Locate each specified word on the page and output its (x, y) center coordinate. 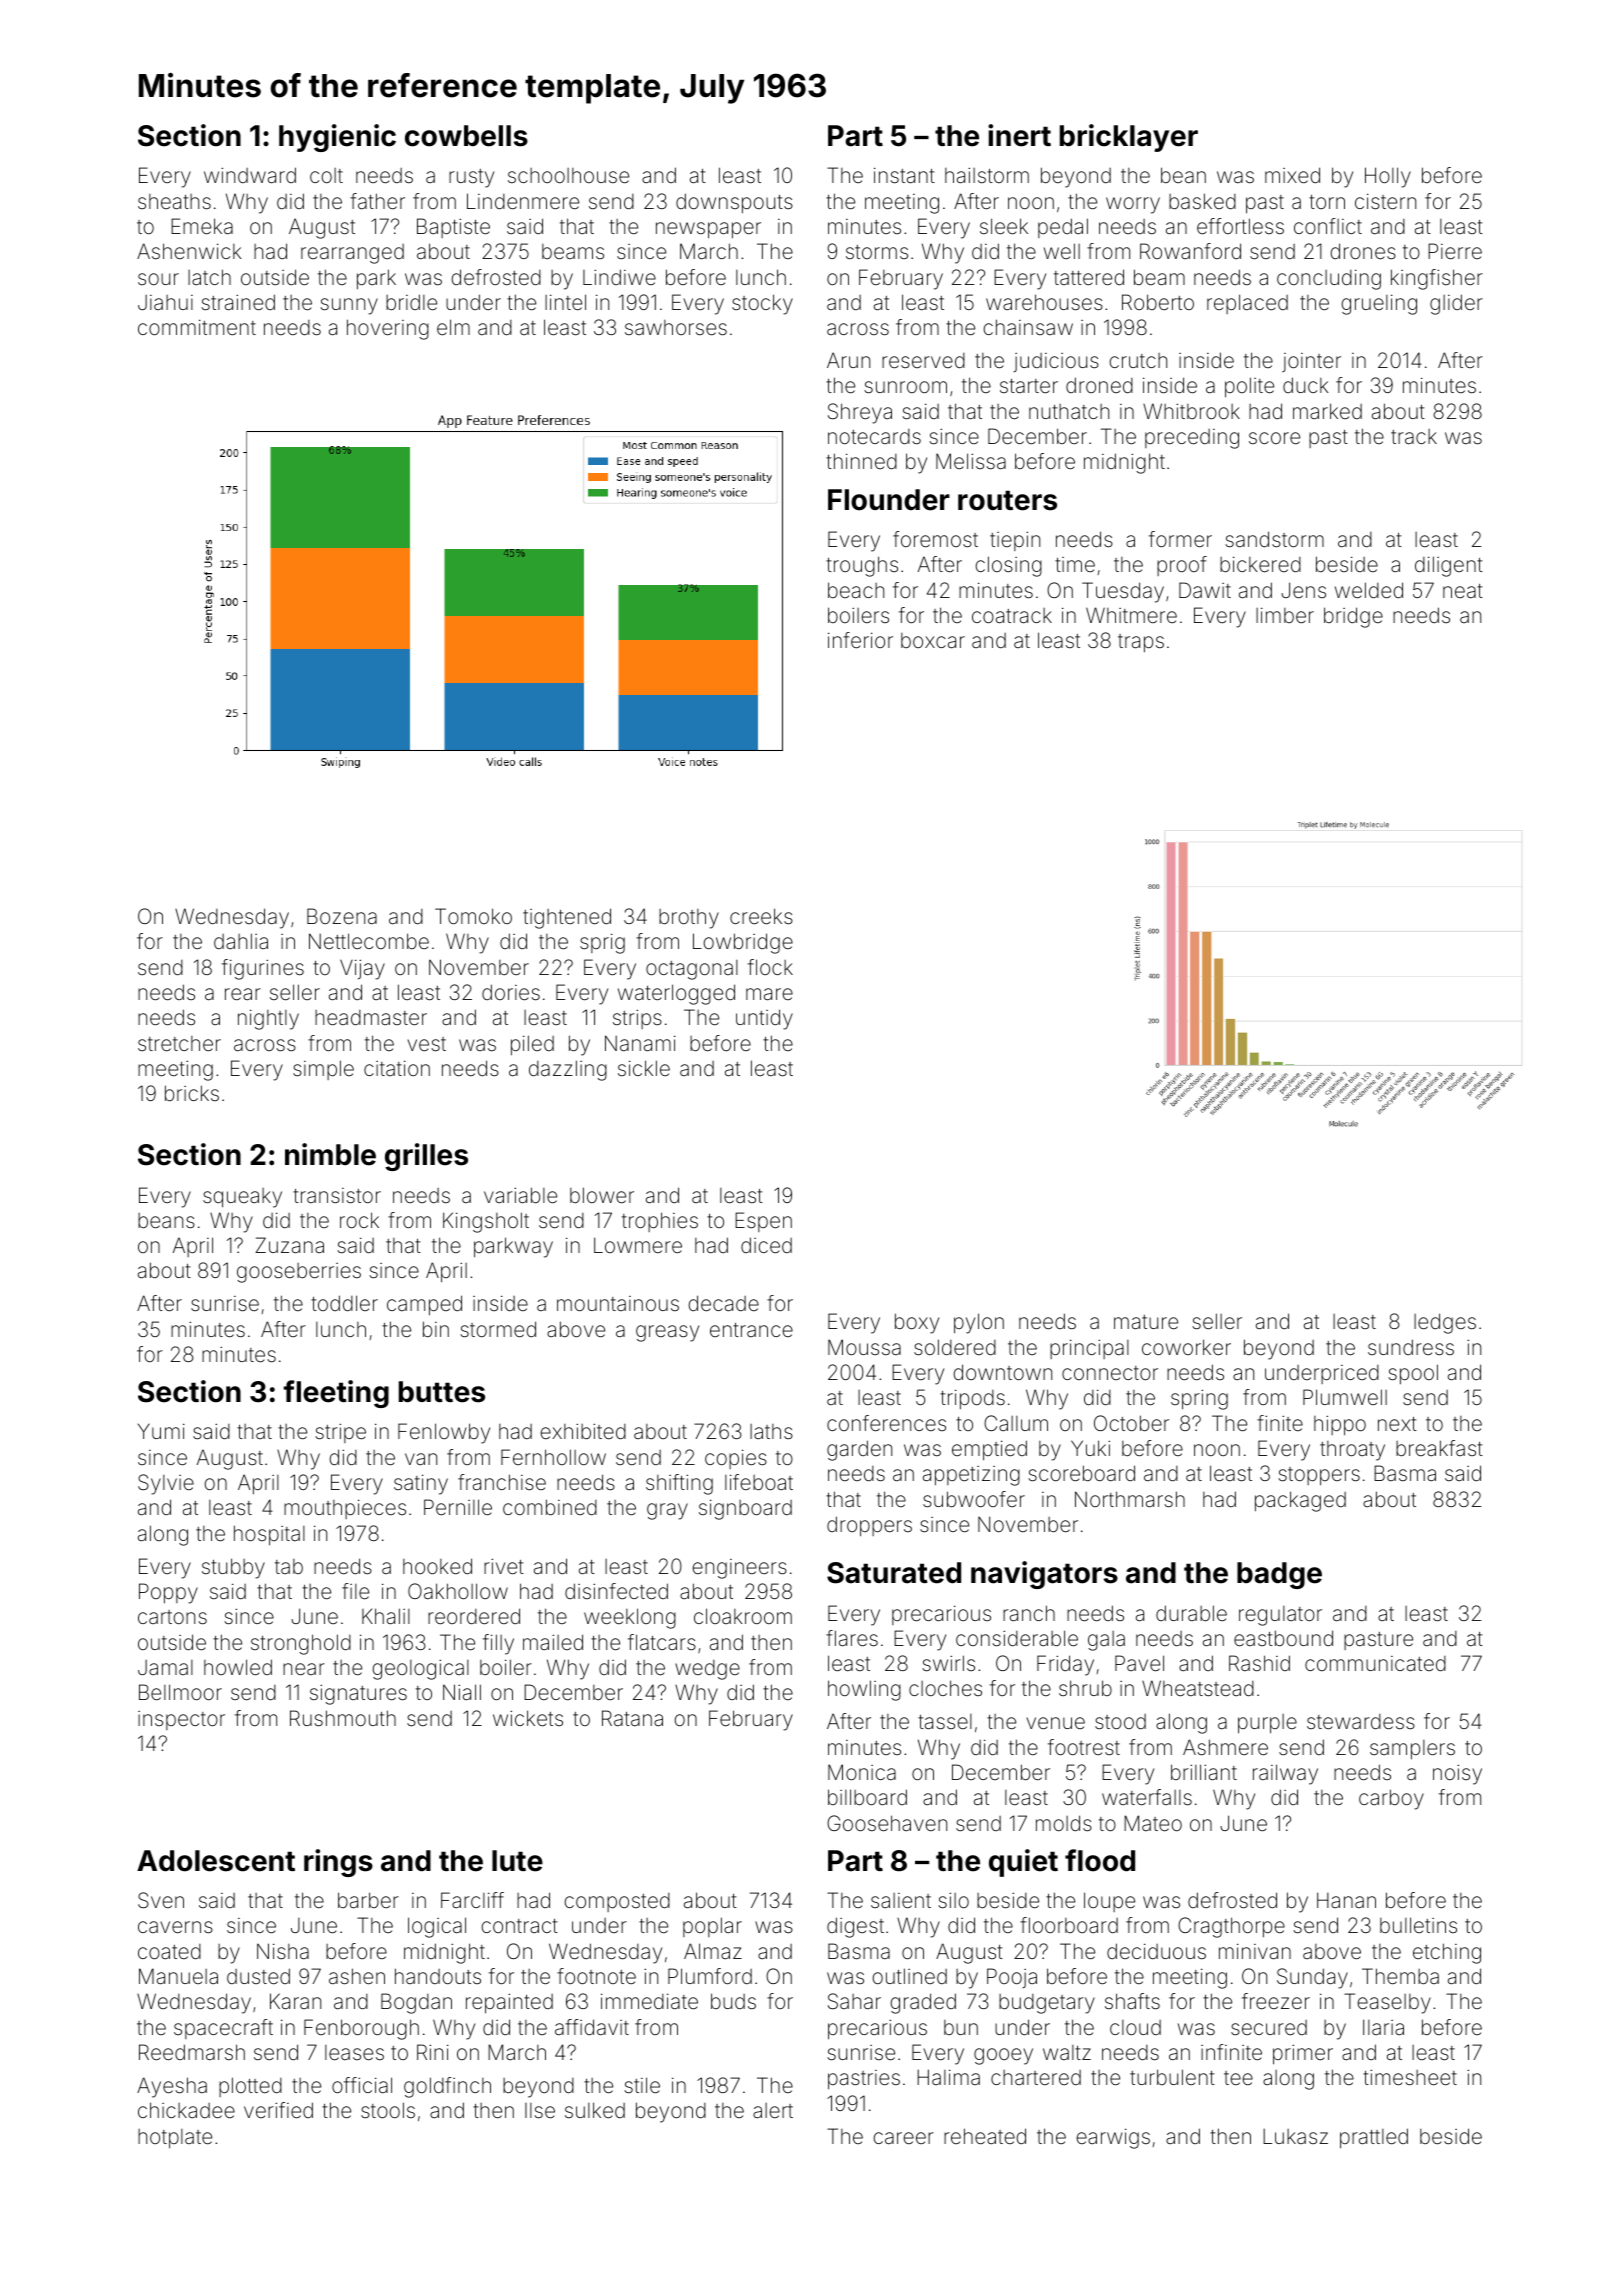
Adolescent (216, 1861)
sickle (644, 1068)
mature (1146, 1322)
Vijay (362, 969)
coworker (1186, 1347)
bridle (411, 302)
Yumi (161, 1431)
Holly (1388, 177)
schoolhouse (568, 175)
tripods (972, 1399)
